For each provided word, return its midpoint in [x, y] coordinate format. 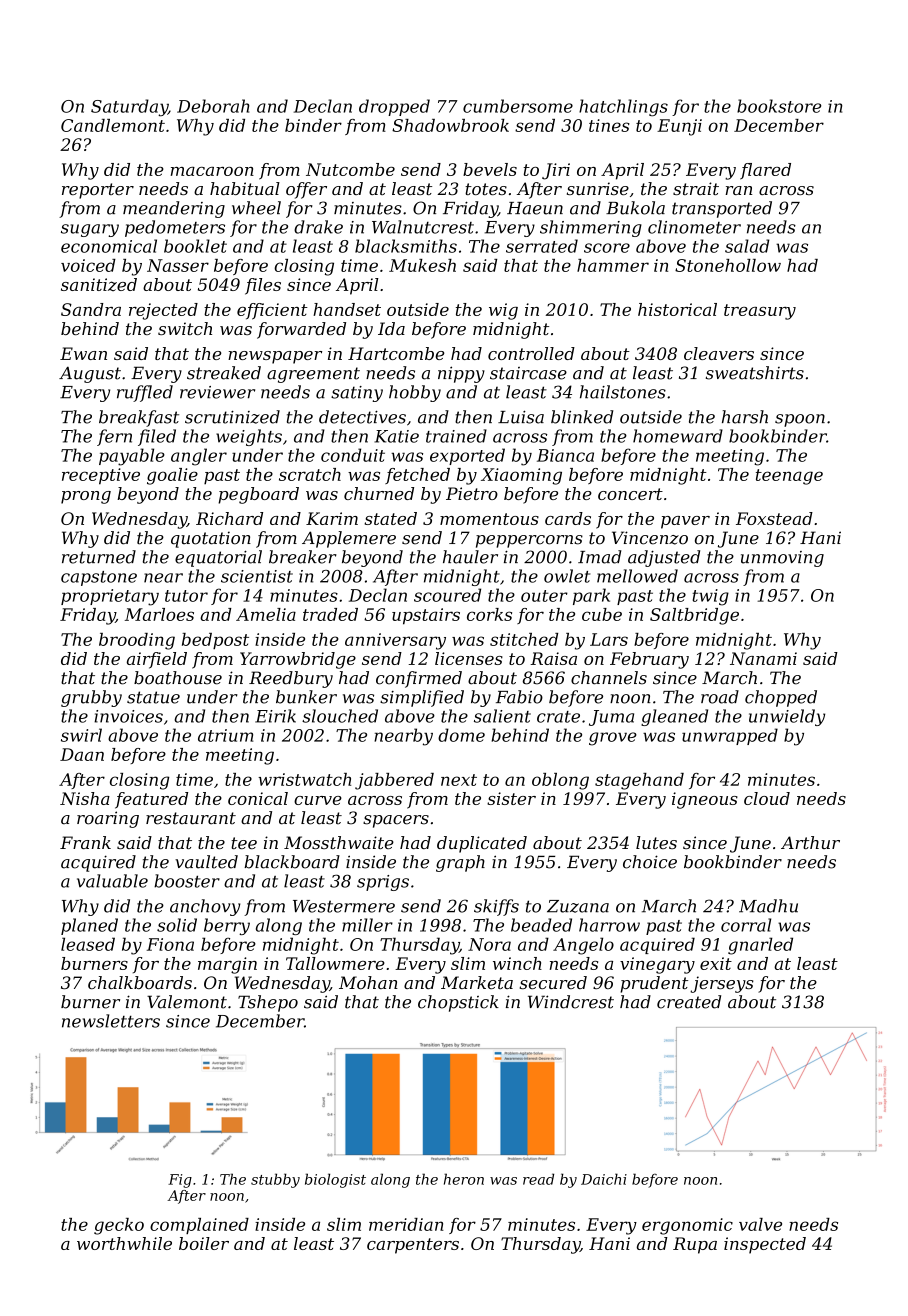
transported [722, 209]
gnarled [760, 946]
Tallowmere [335, 963]
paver [685, 522]
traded [330, 614]
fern [114, 437]
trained [456, 436]
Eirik [275, 716]
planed [89, 926]
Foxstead [774, 518]
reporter [98, 191]
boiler [204, 1243]
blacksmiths [406, 246]
